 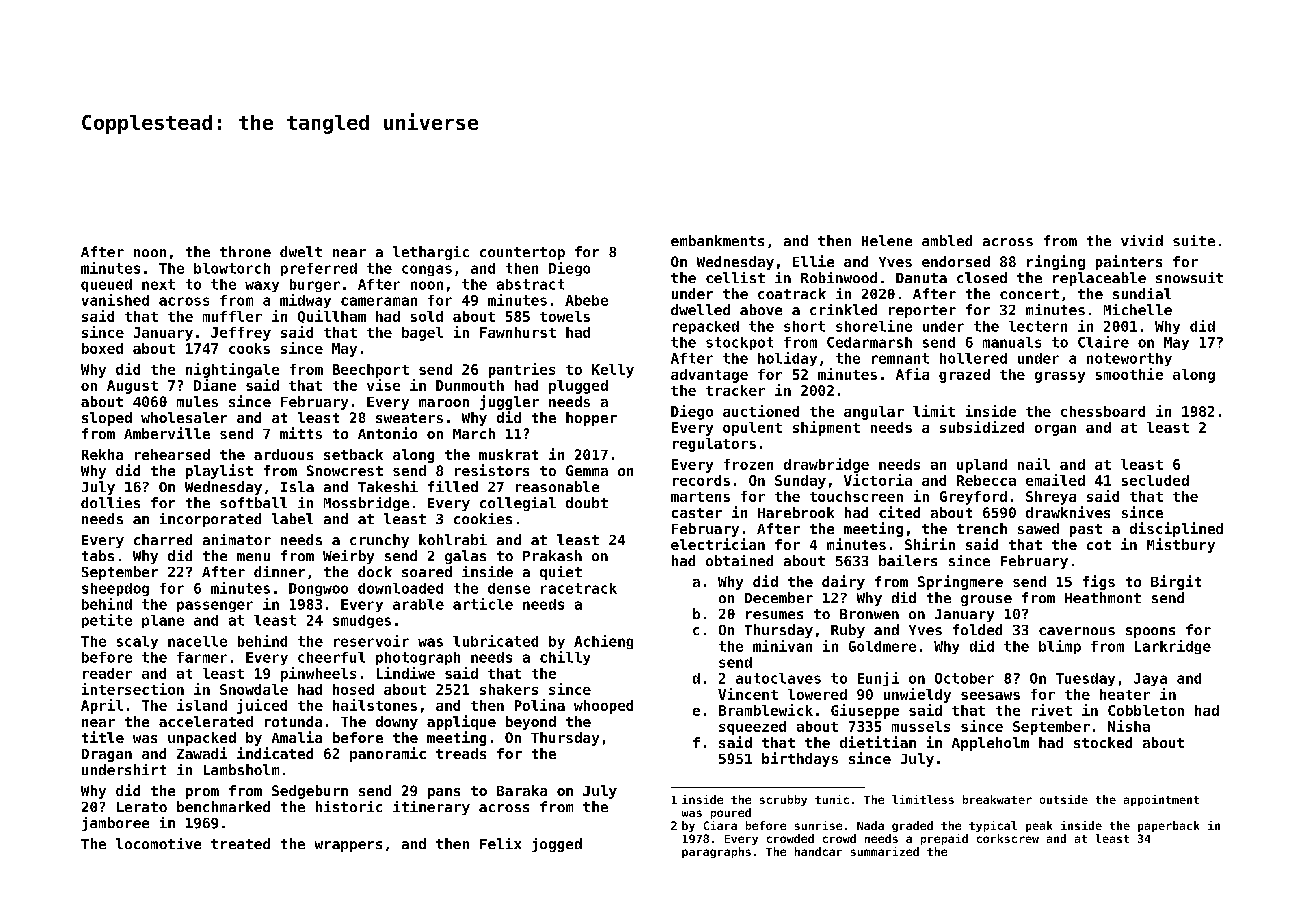 What do you see at coordinates (1146, 710) in the image?
I see `Cobbleton` at bounding box center [1146, 710].
